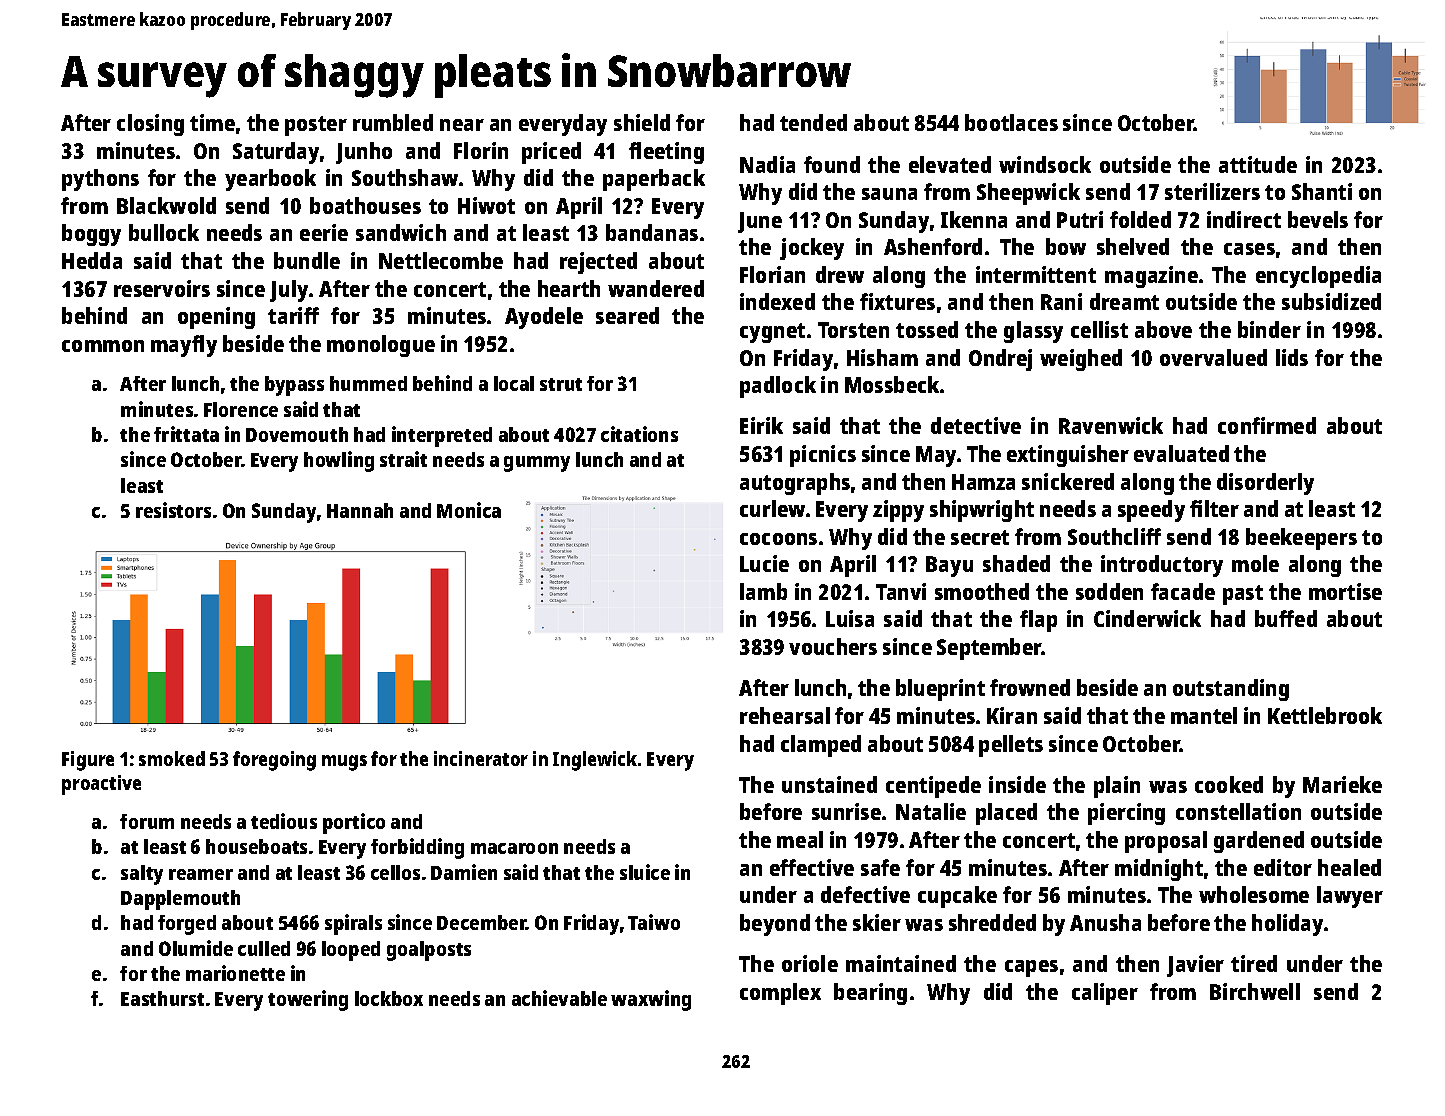 This screenshot has height=1116, width=1445. Describe the element at coordinates (180, 900) in the screenshot. I see `Dapplemouth` at that location.
